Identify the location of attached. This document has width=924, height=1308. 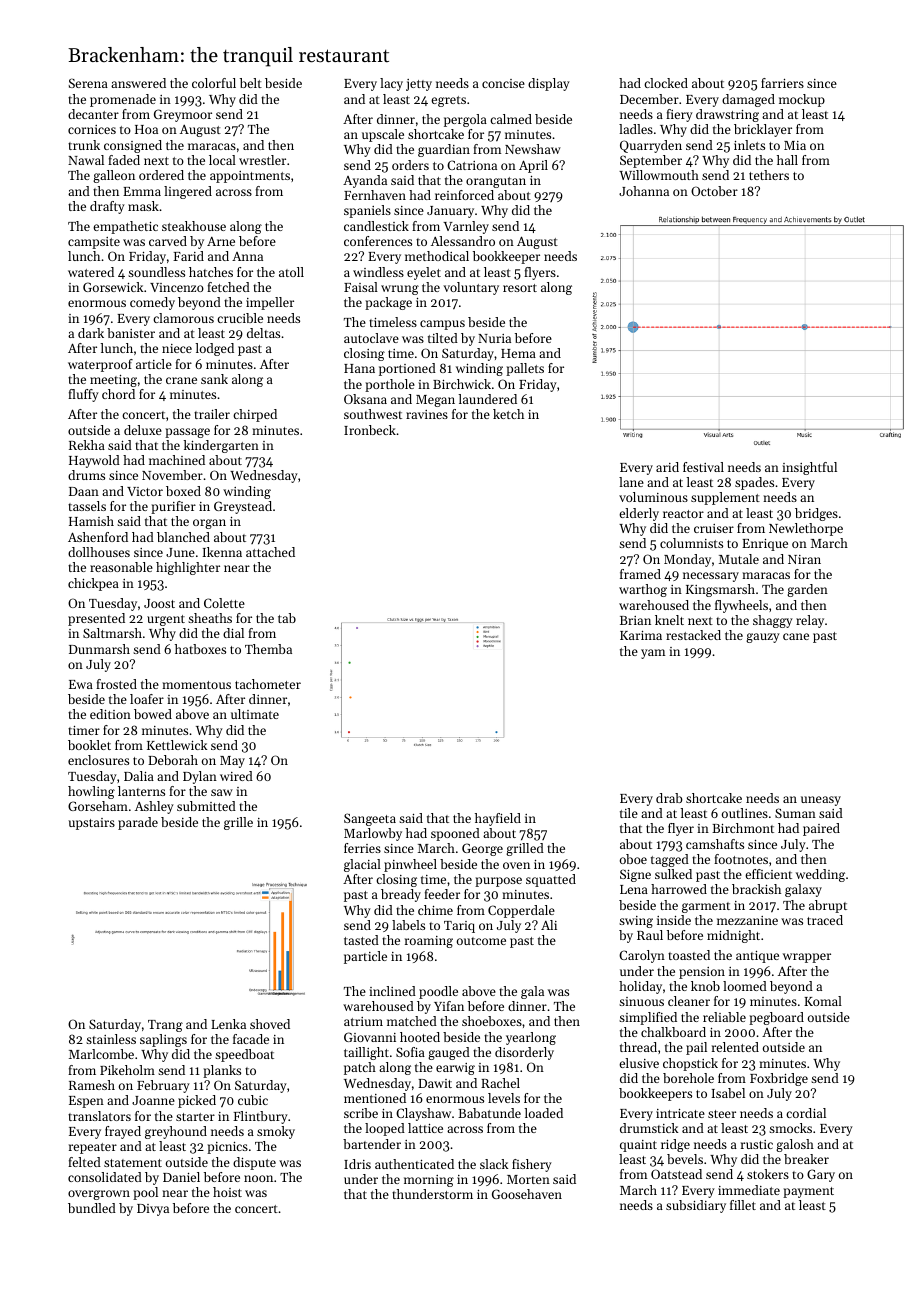
(270, 552).
